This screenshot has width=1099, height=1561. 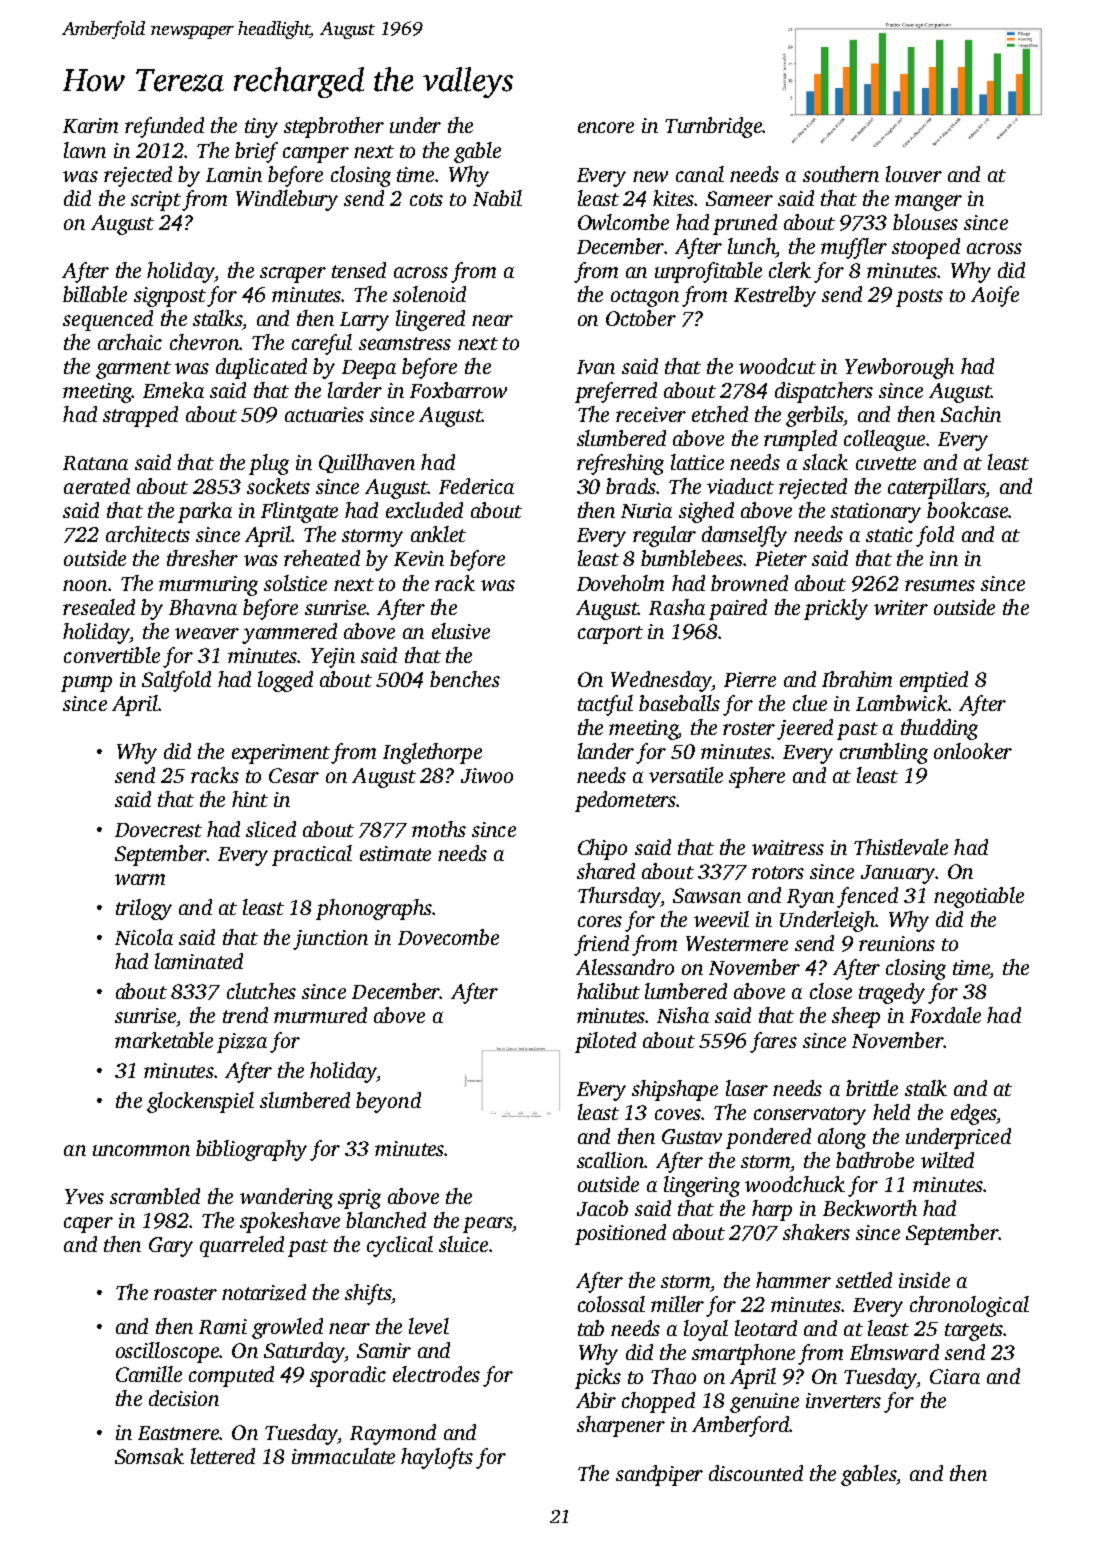 I want to click on practical, so click(x=312, y=855).
